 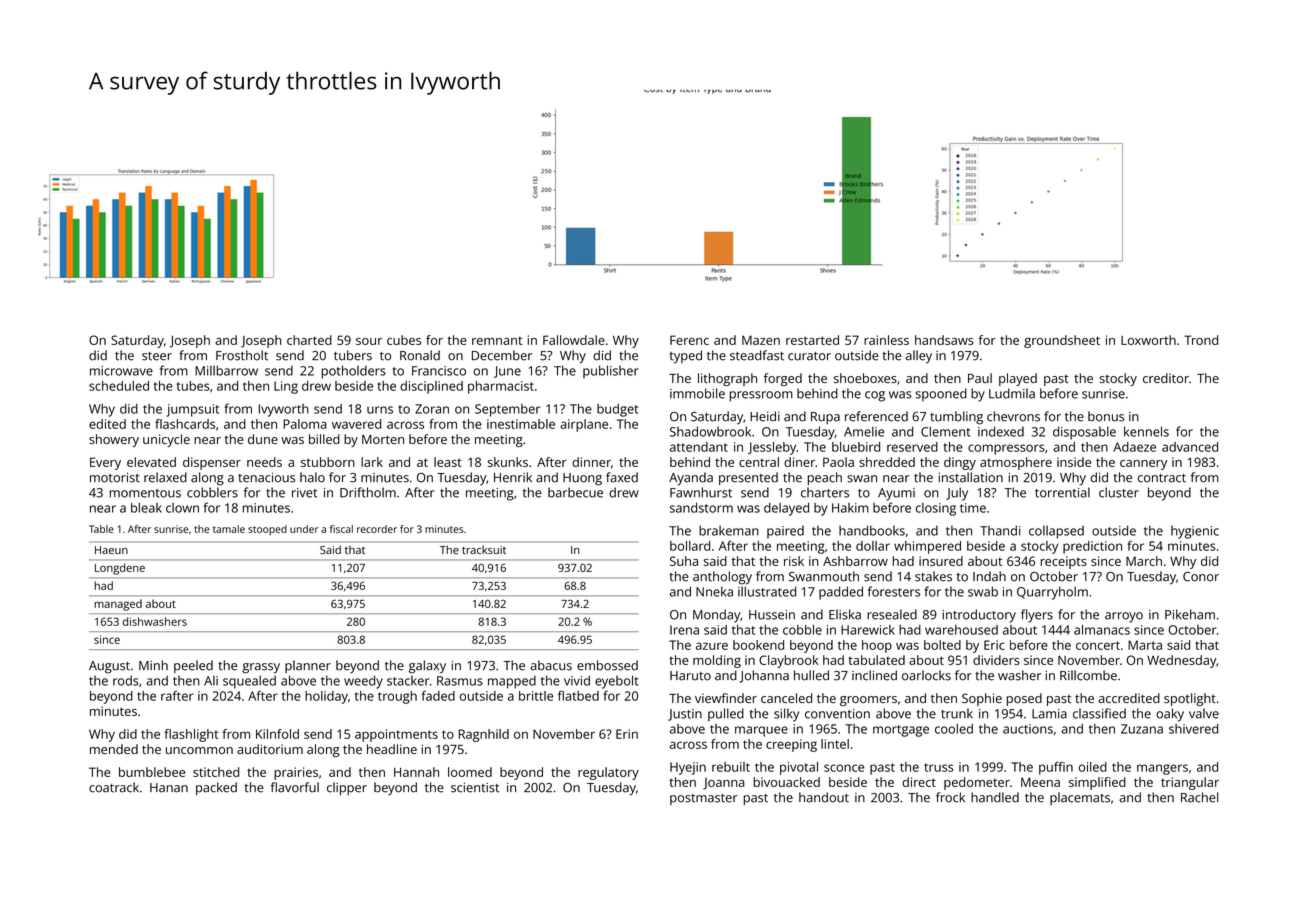 What do you see at coordinates (1170, 715) in the image?
I see `oaky` at bounding box center [1170, 715].
